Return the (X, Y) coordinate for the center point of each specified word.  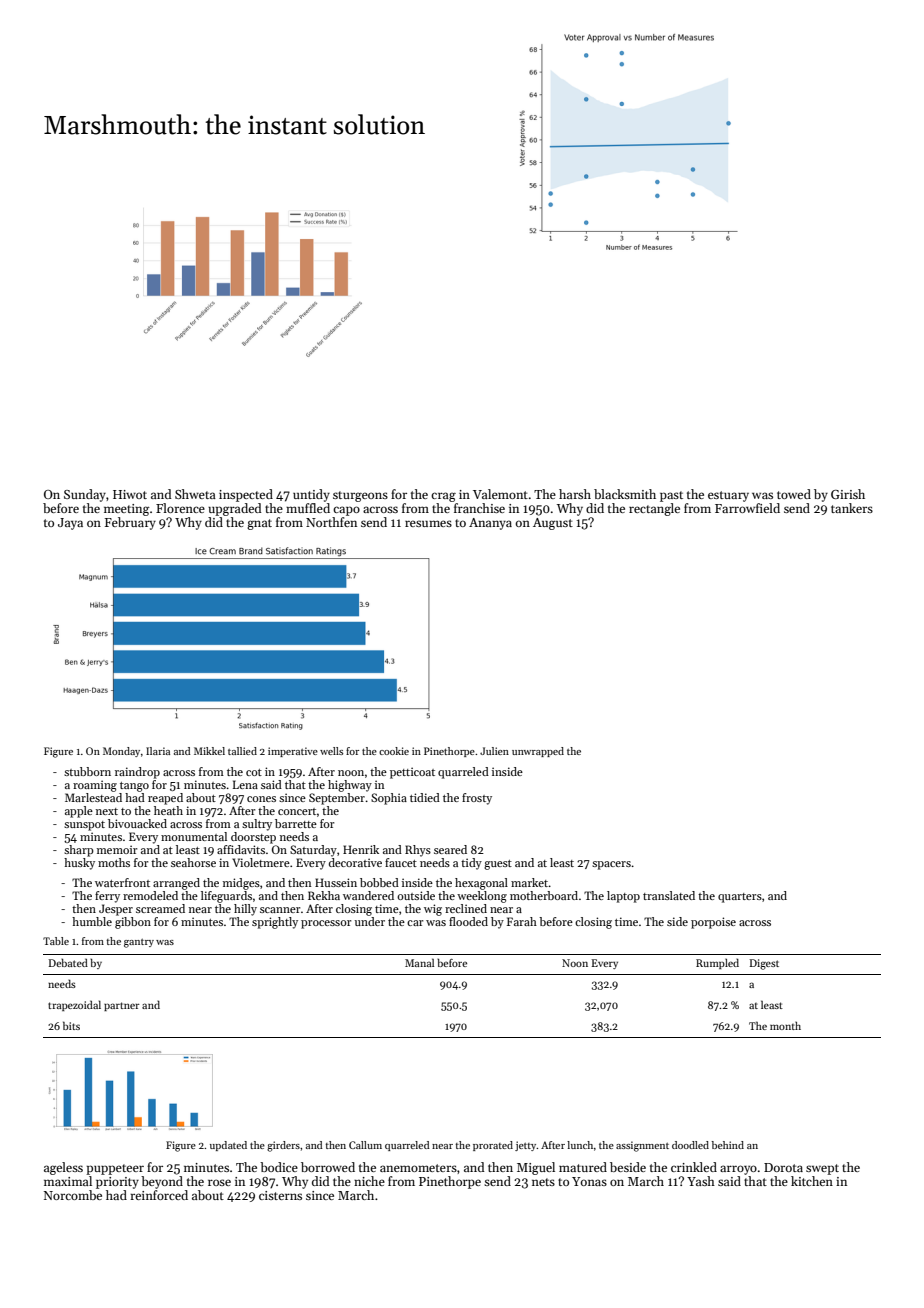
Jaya (70, 524)
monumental (194, 836)
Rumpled (717, 963)
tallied (242, 751)
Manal (419, 962)
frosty (477, 799)
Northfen (331, 522)
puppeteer (115, 1169)
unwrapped (538, 752)
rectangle (654, 509)
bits (71, 1025)
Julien (494, 751)
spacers (611, 865)
